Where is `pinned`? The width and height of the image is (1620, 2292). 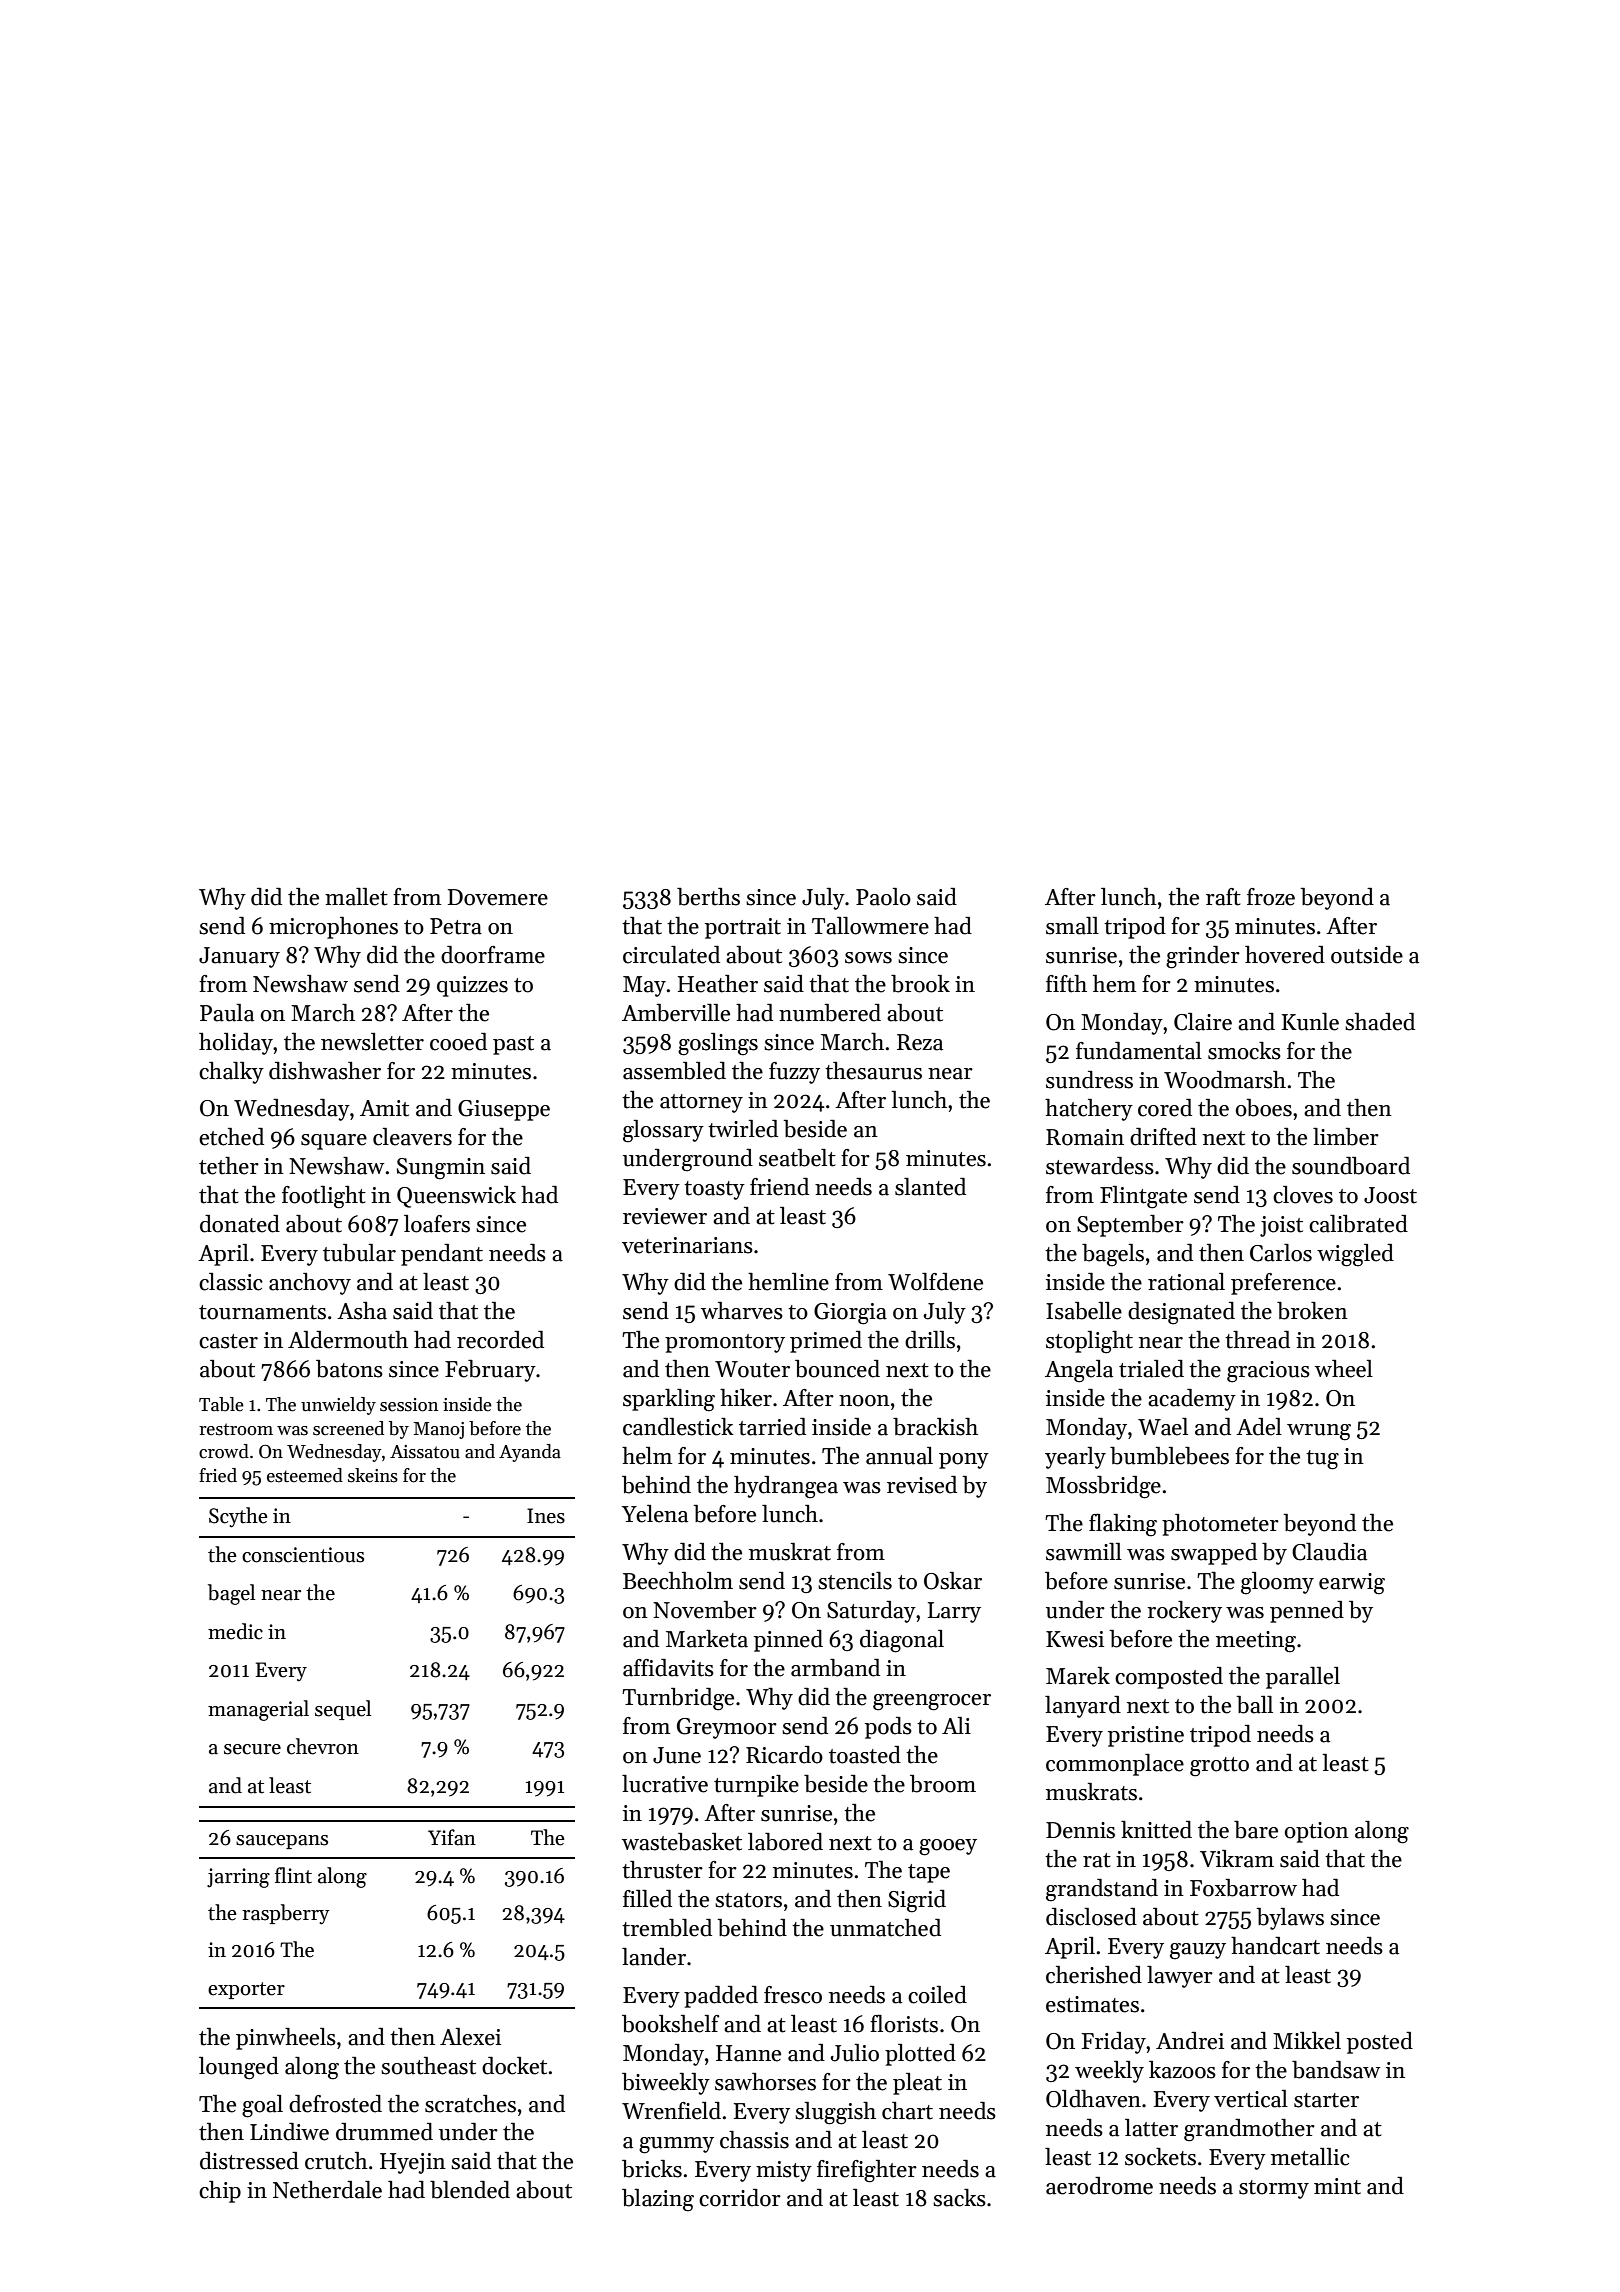
pinned is located at coordinates (788, 1641).
